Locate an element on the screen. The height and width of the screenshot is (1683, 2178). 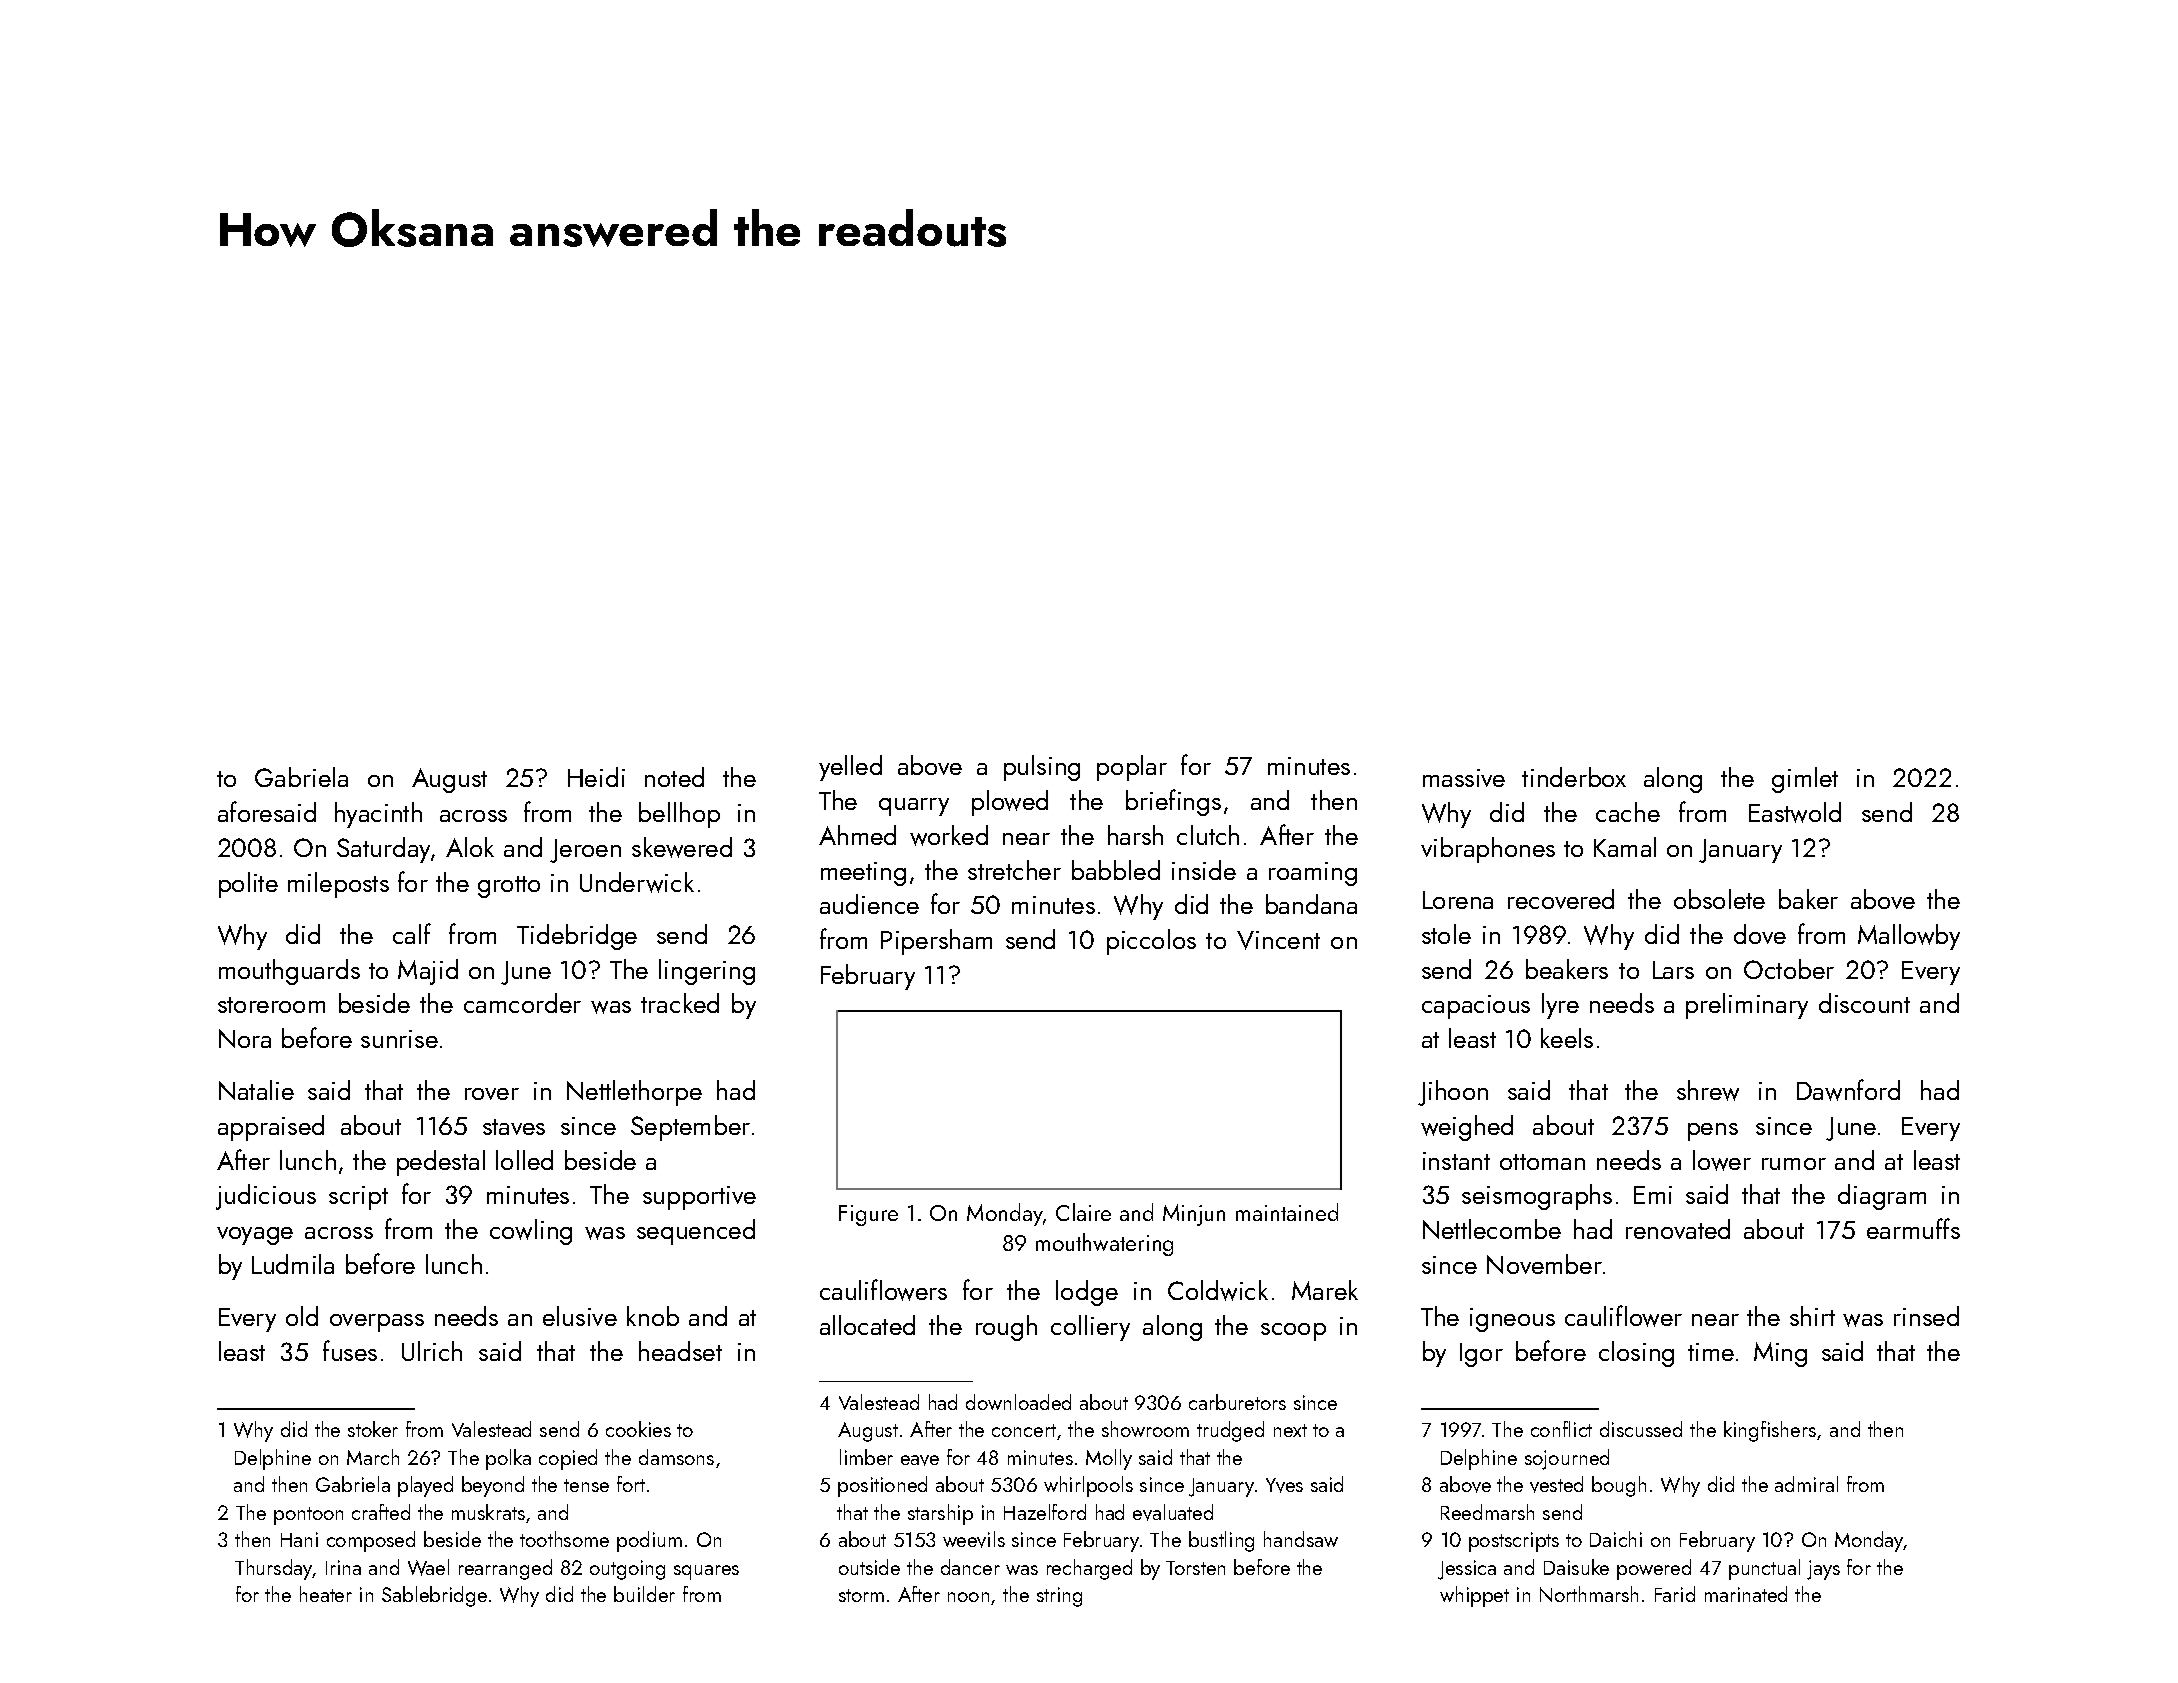
Coldwick is located at coordinates (1218, 1290).
